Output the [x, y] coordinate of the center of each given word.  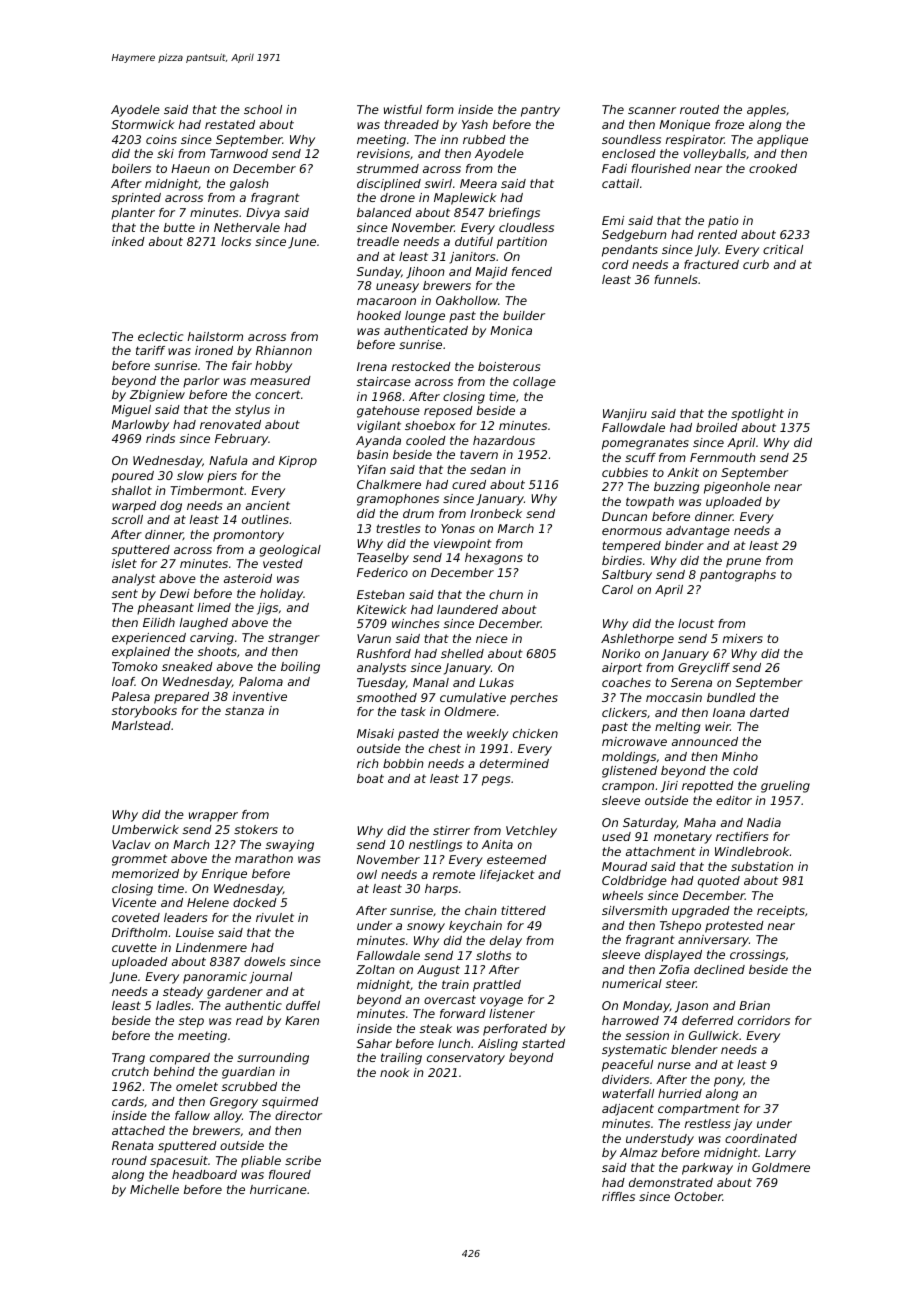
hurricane [278, 1189]
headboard [204, 1174]
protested [734, 927]
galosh [249, 185]
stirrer [451, 830]
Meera [478, 183]
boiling [300, 668]
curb [756, 264]
